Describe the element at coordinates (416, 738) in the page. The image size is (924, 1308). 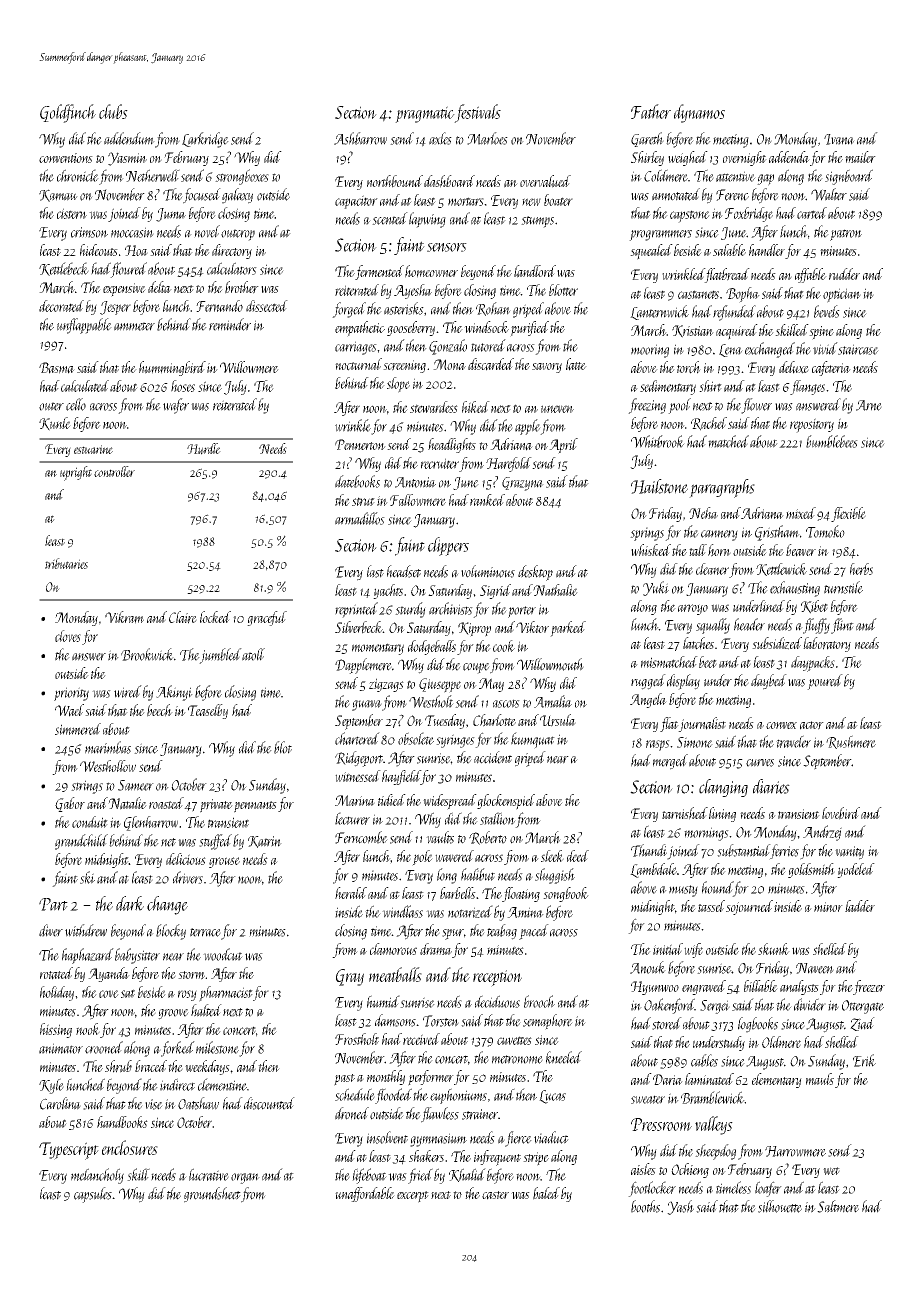
I see `obsolete` at that location.
